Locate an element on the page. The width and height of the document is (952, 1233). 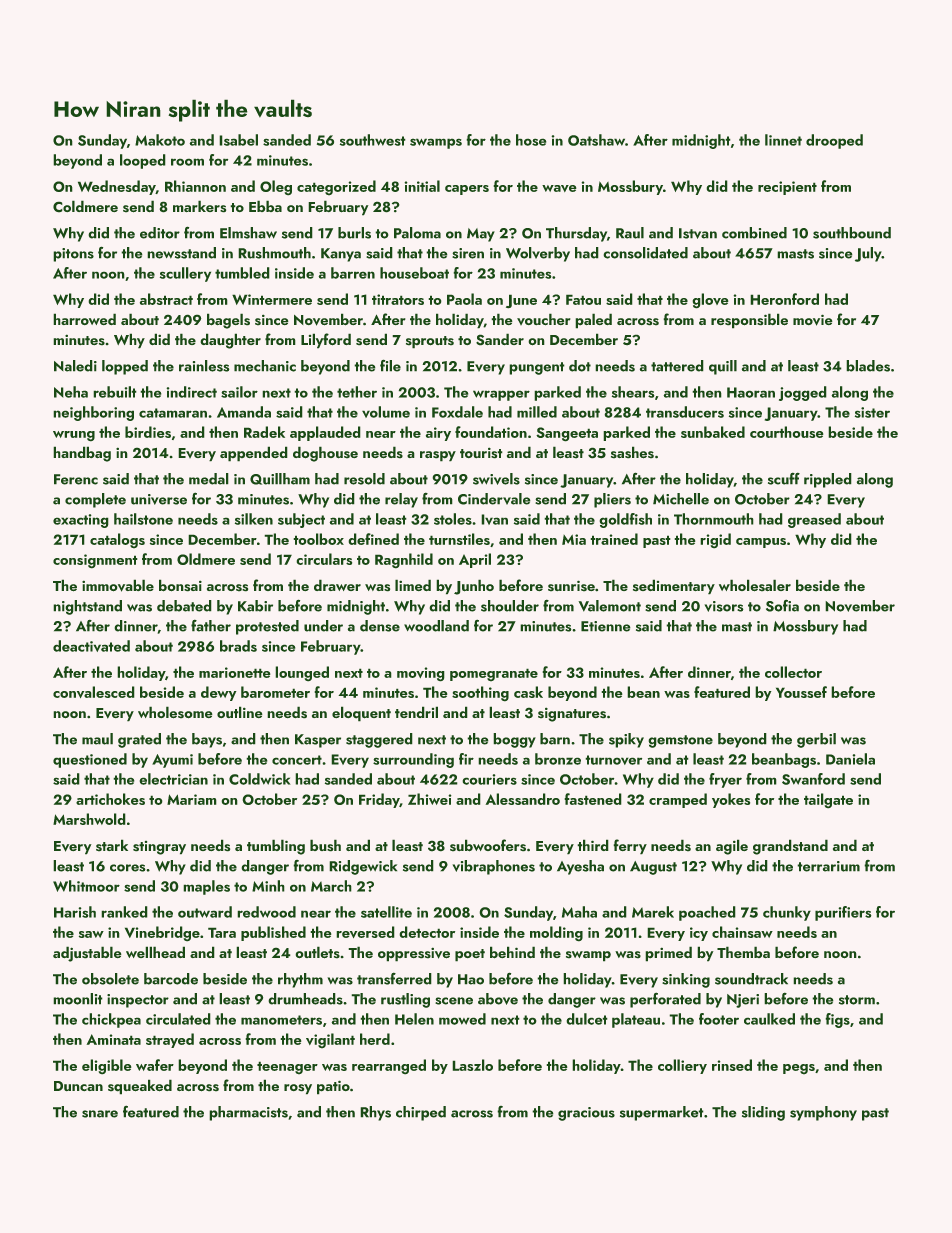
silken is located at coordinates (254, 519).
